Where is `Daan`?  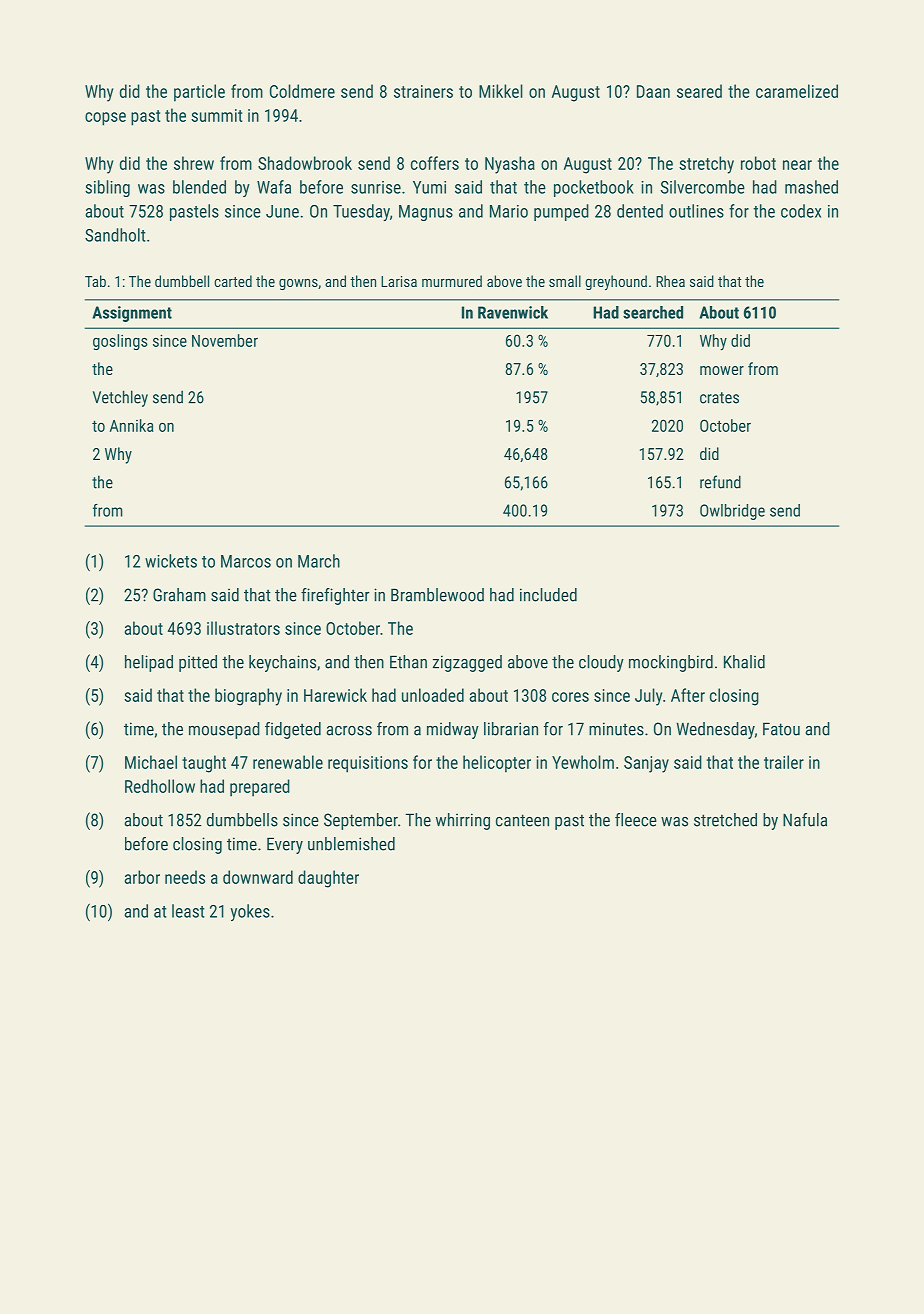 Daan is located at coordinates (653, 91).
